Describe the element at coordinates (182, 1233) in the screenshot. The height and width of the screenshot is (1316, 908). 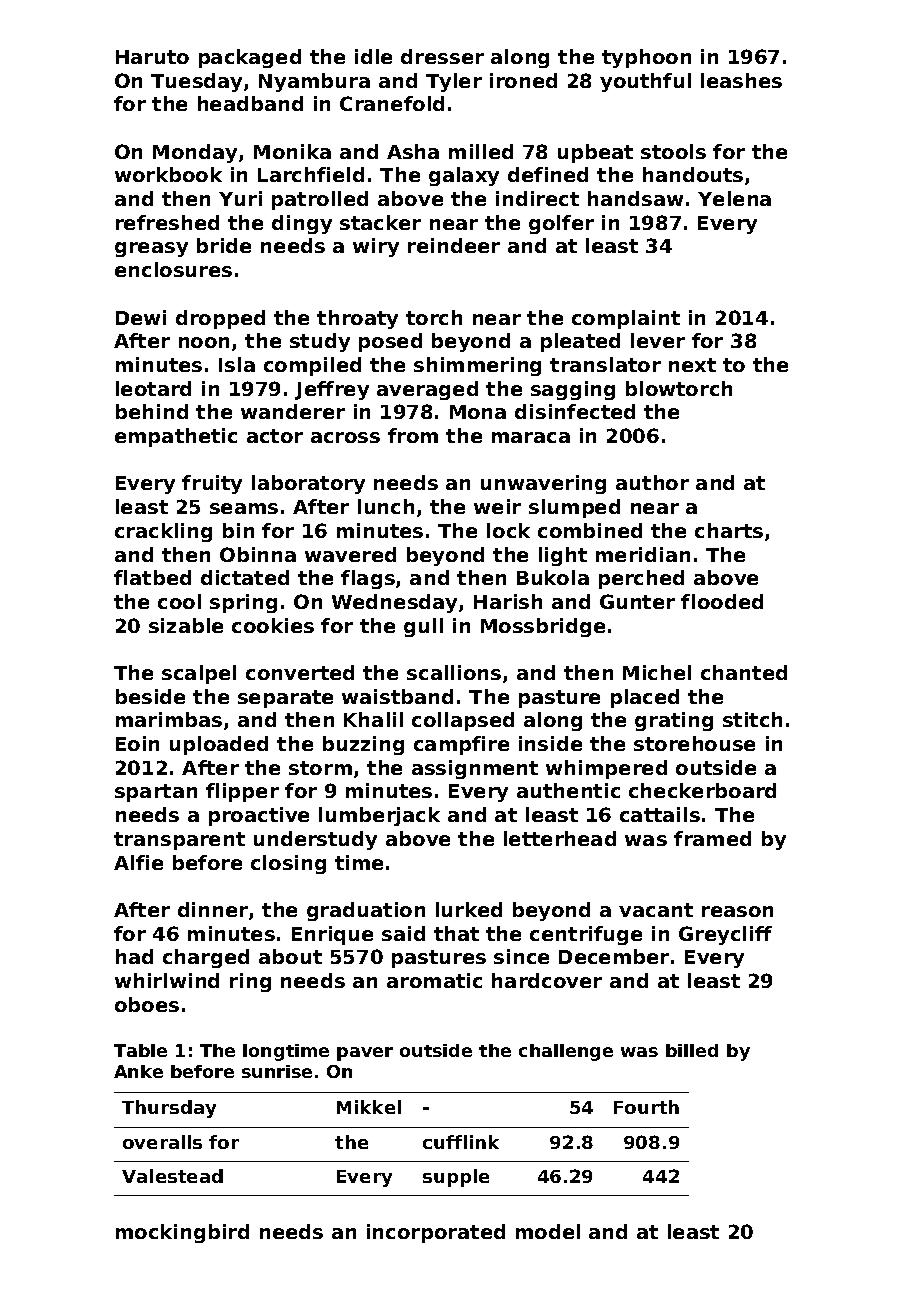
I see `mockingbird` at that location.
